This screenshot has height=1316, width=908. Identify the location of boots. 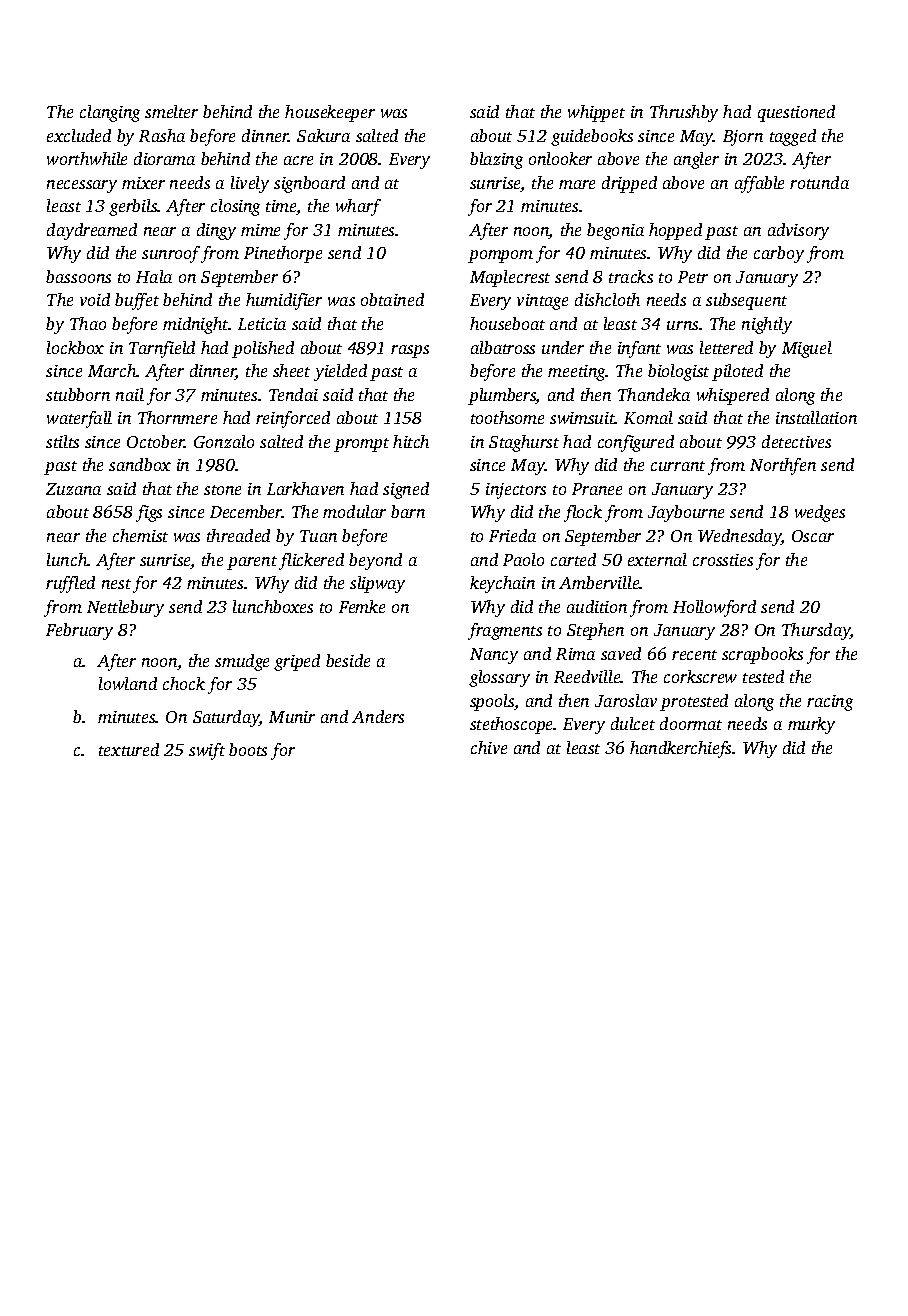
(248, 749).
